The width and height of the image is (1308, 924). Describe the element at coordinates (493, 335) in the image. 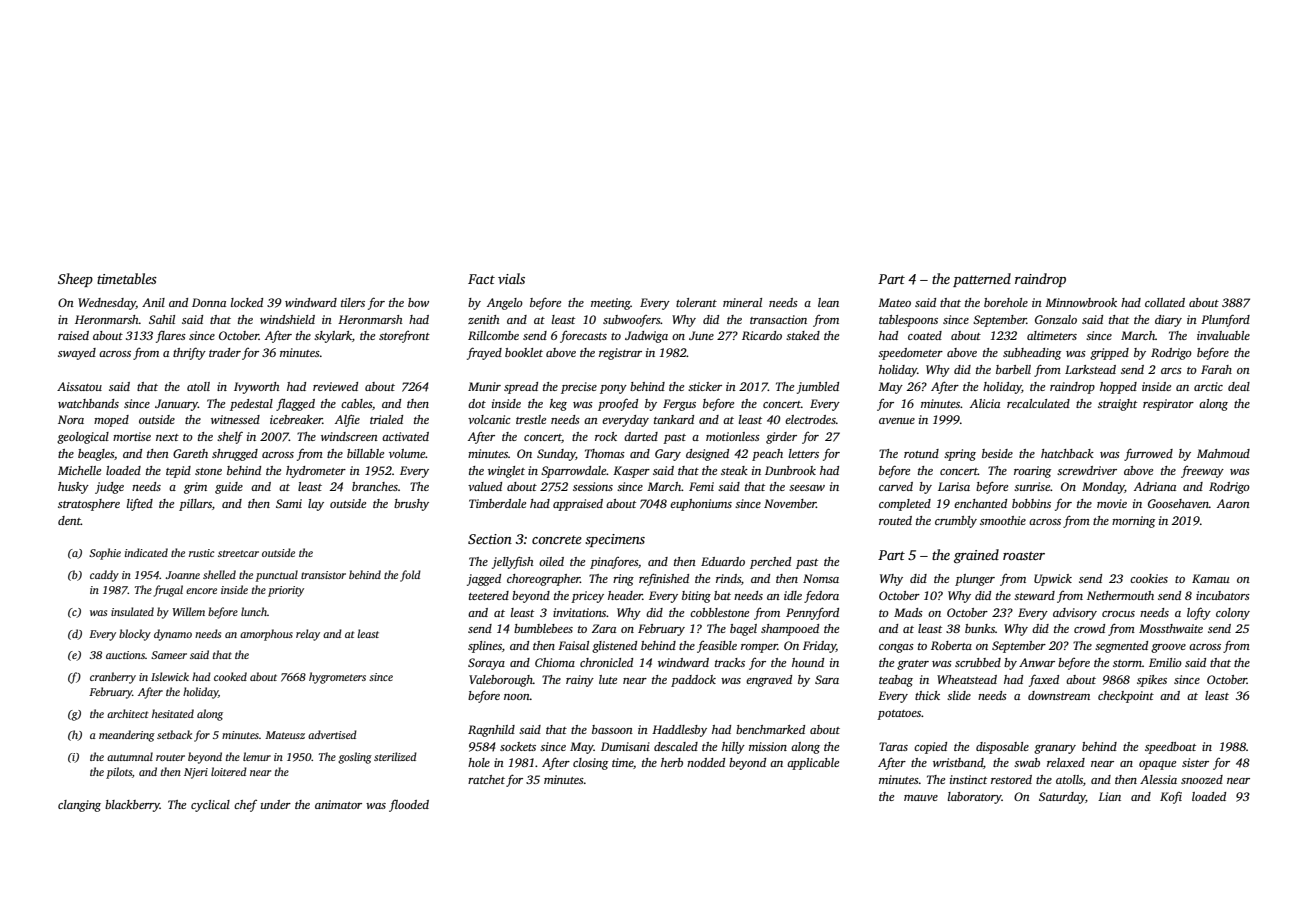

I see `Rillcombe` at that location.
